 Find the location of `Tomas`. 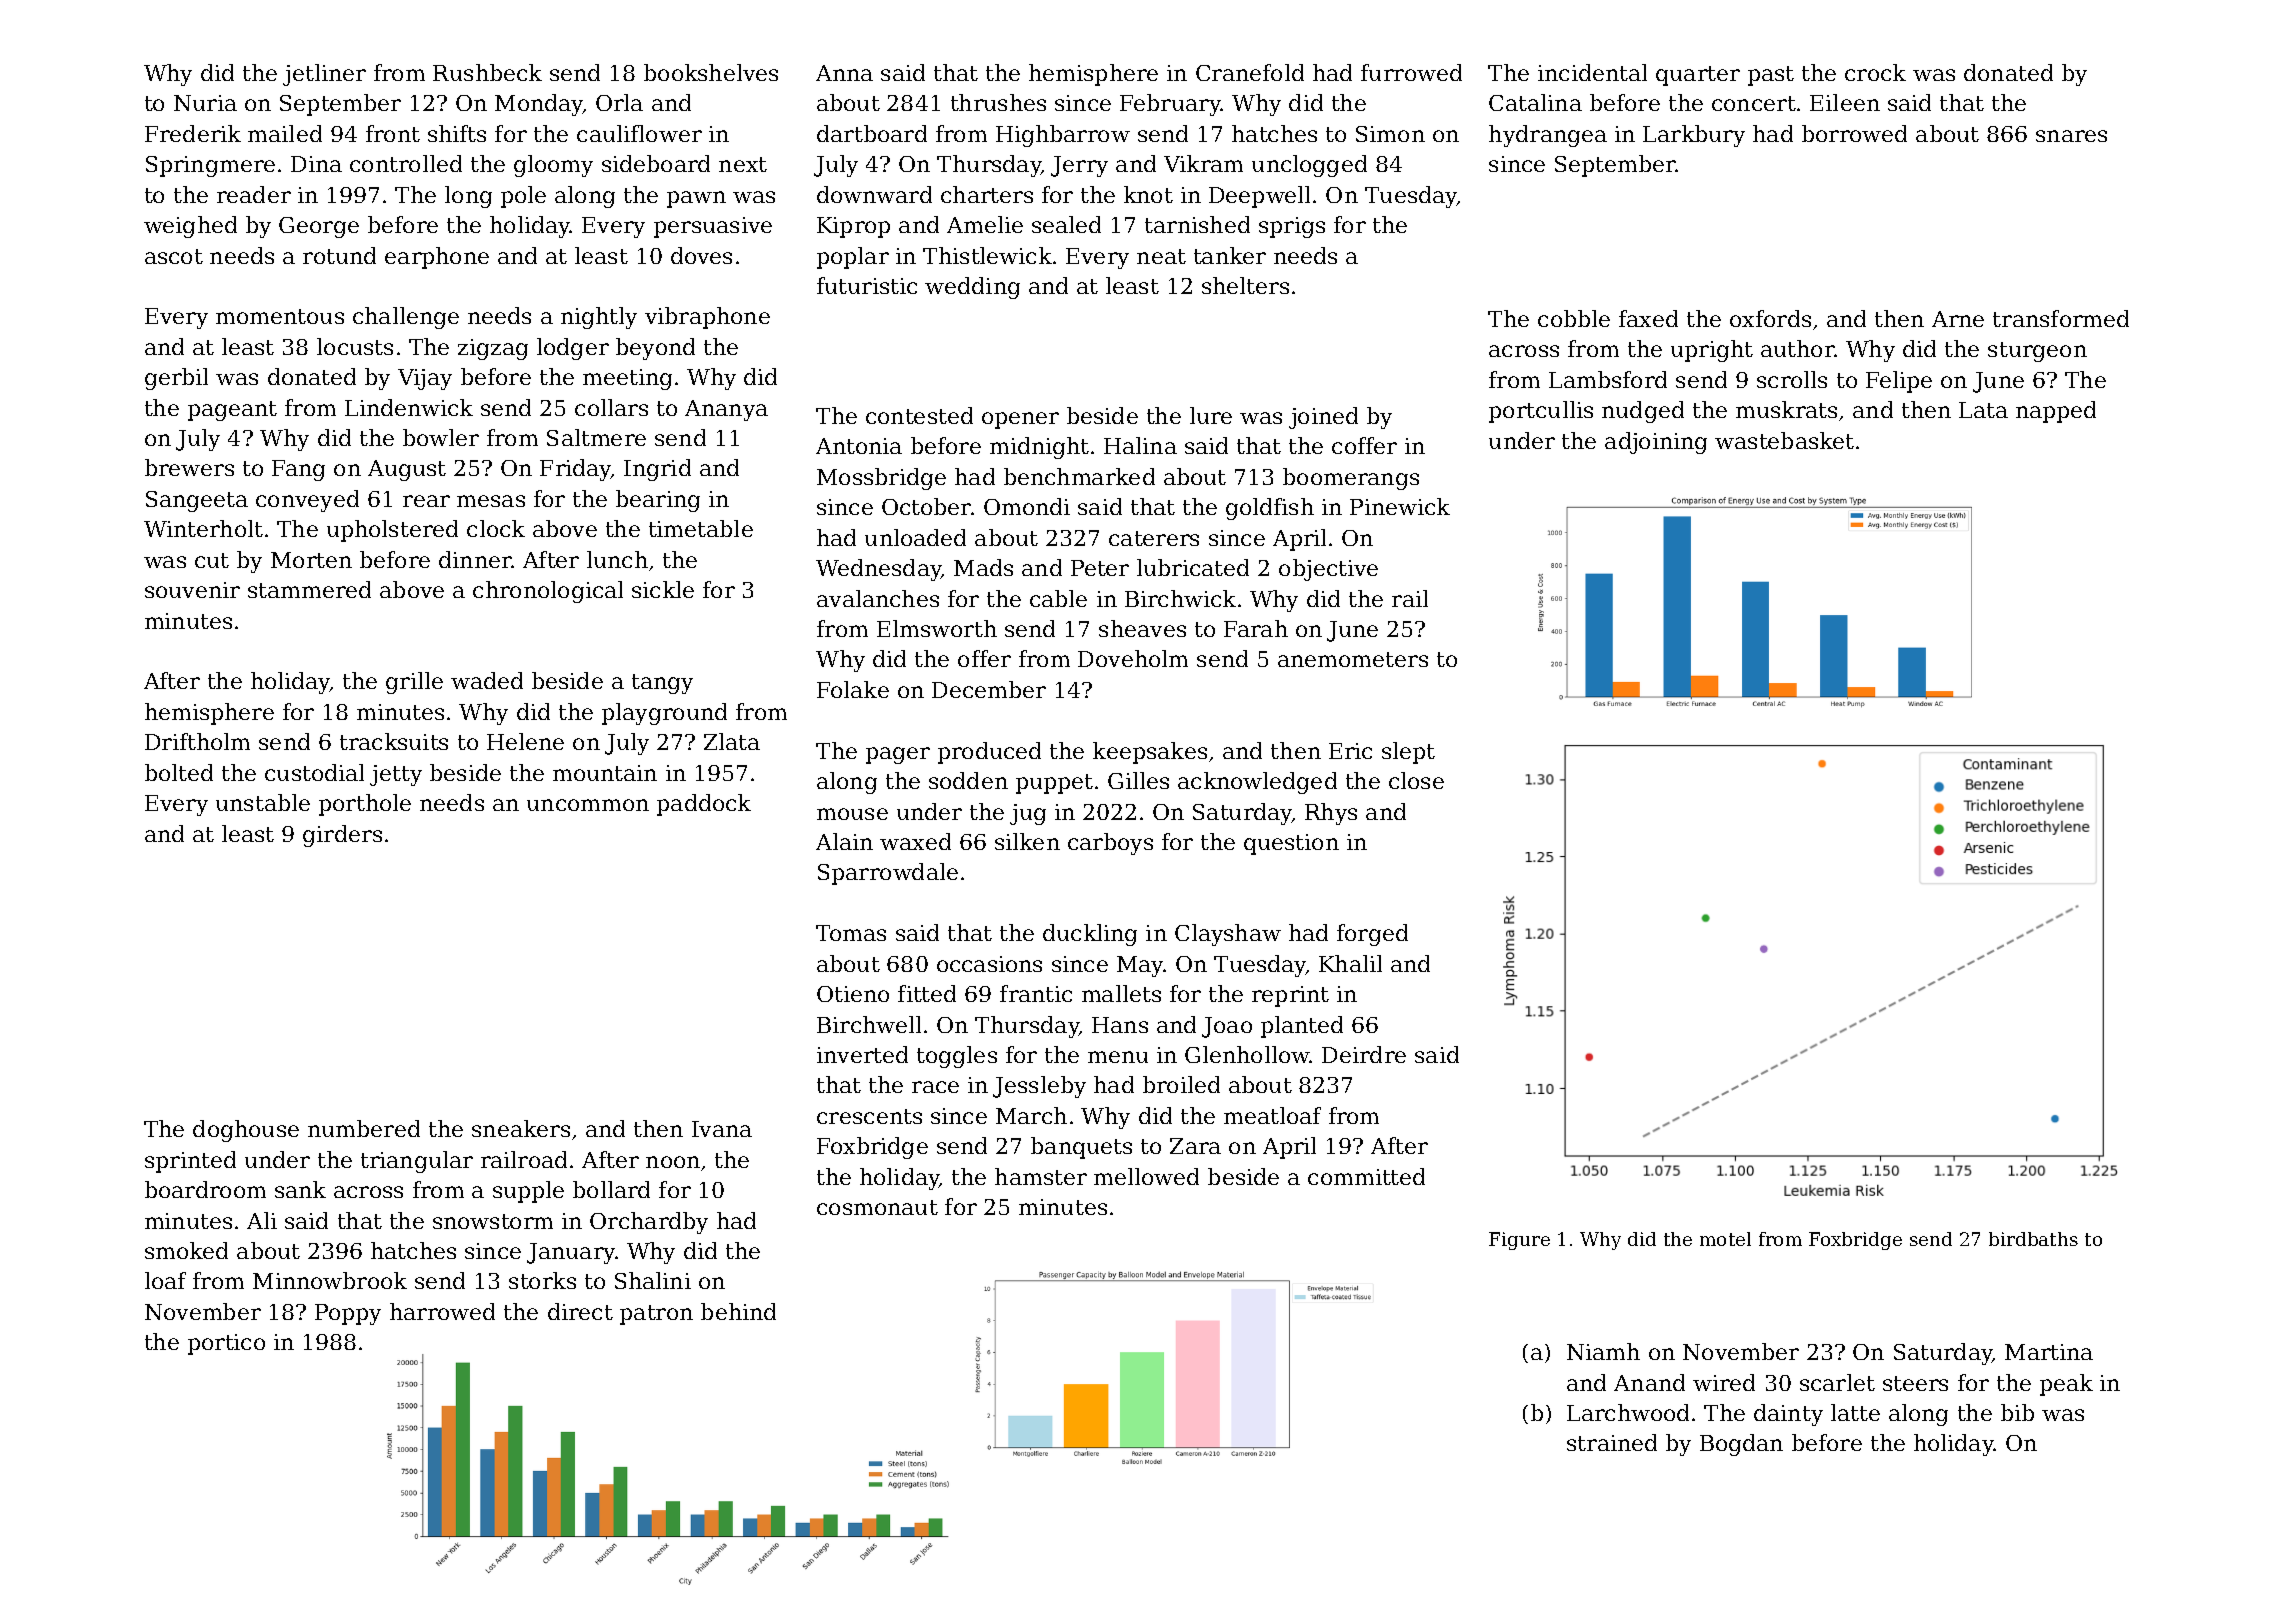

Tomas is located at coordinates (851, 933).
